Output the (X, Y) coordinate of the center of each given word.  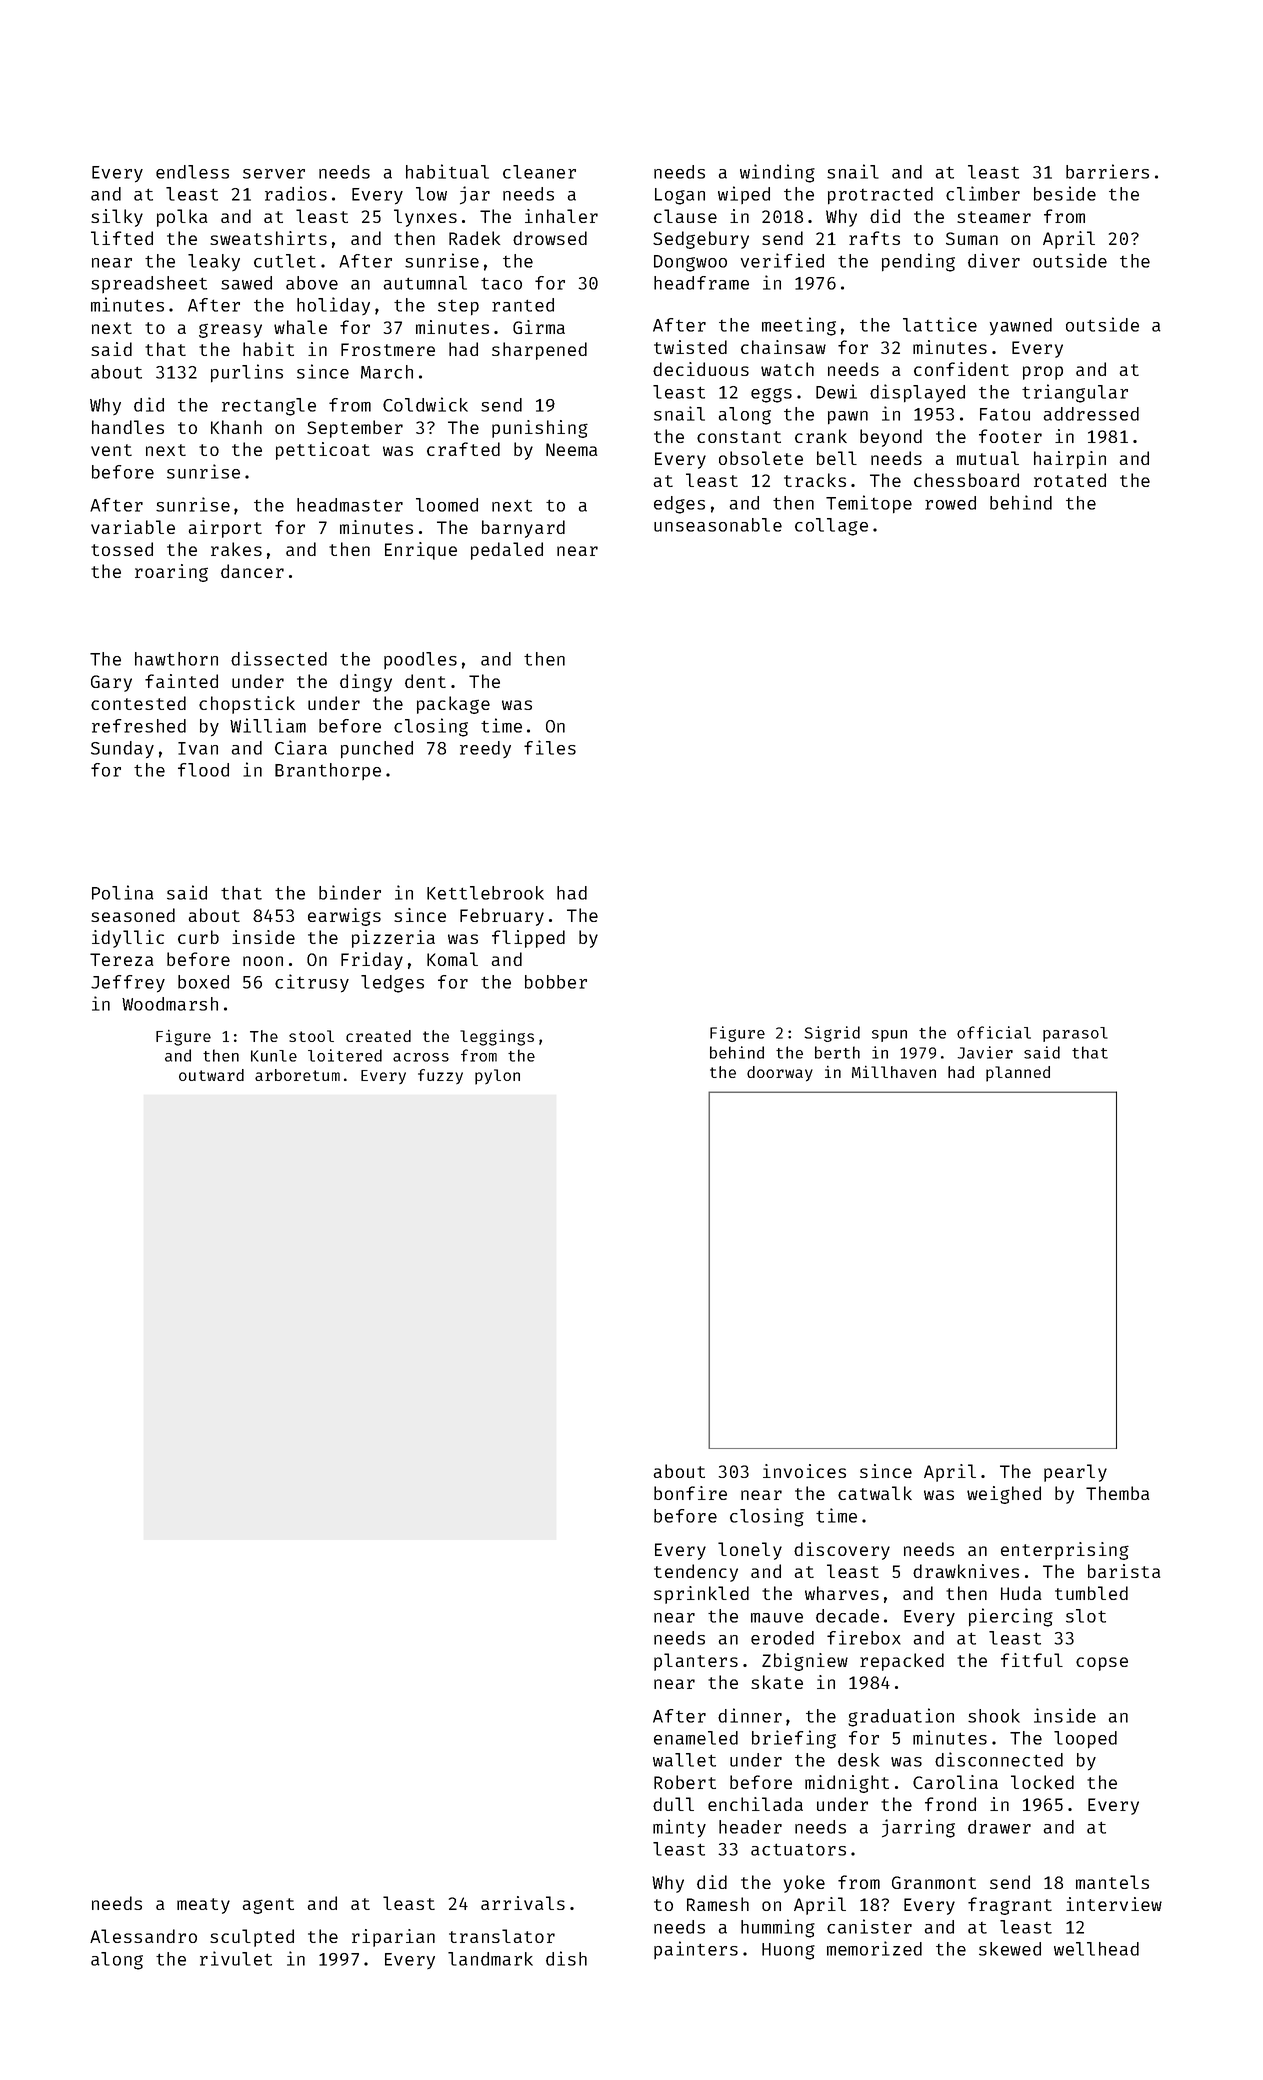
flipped (528, 939)
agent (268, 1906)
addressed (1091, 414)
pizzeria (393, 939)
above (312, 283)
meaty (203, 1906)
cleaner (539, 172)
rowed (950, 503)
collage (831, 527)
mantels (1112, 1882)
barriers (1107, 171)
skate (777, 1682)
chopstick (247, 705)
